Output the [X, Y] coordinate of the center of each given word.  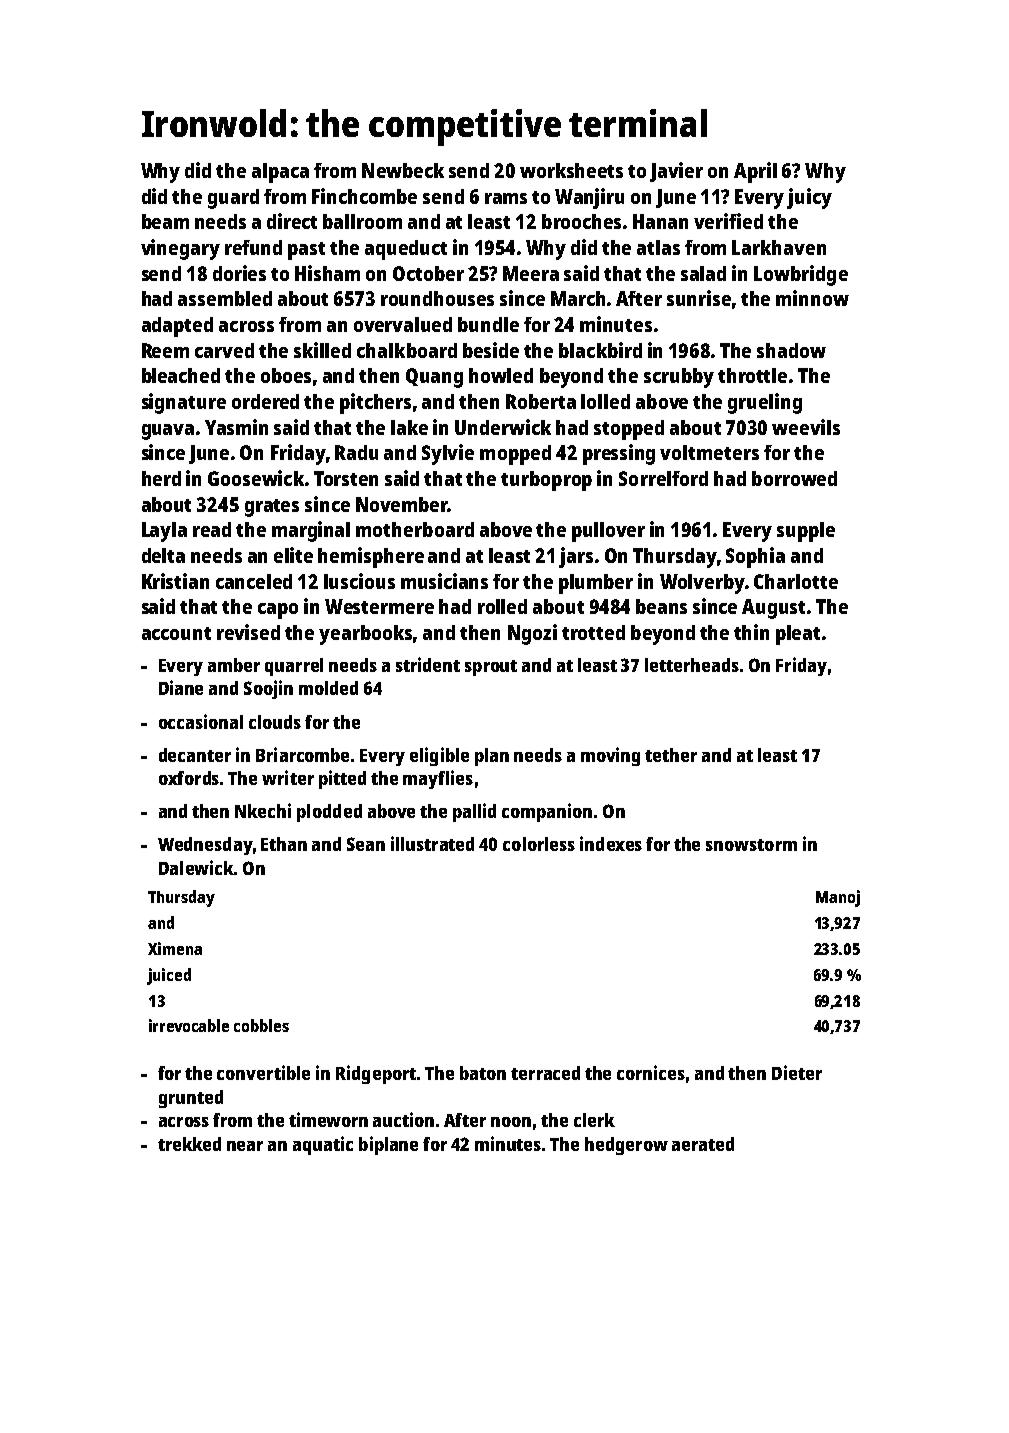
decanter [195, 755]
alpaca [280, 173]
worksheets [571, 170]
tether [671, 755]
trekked [189, 1144]
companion [547, 812]
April [755, 172]
